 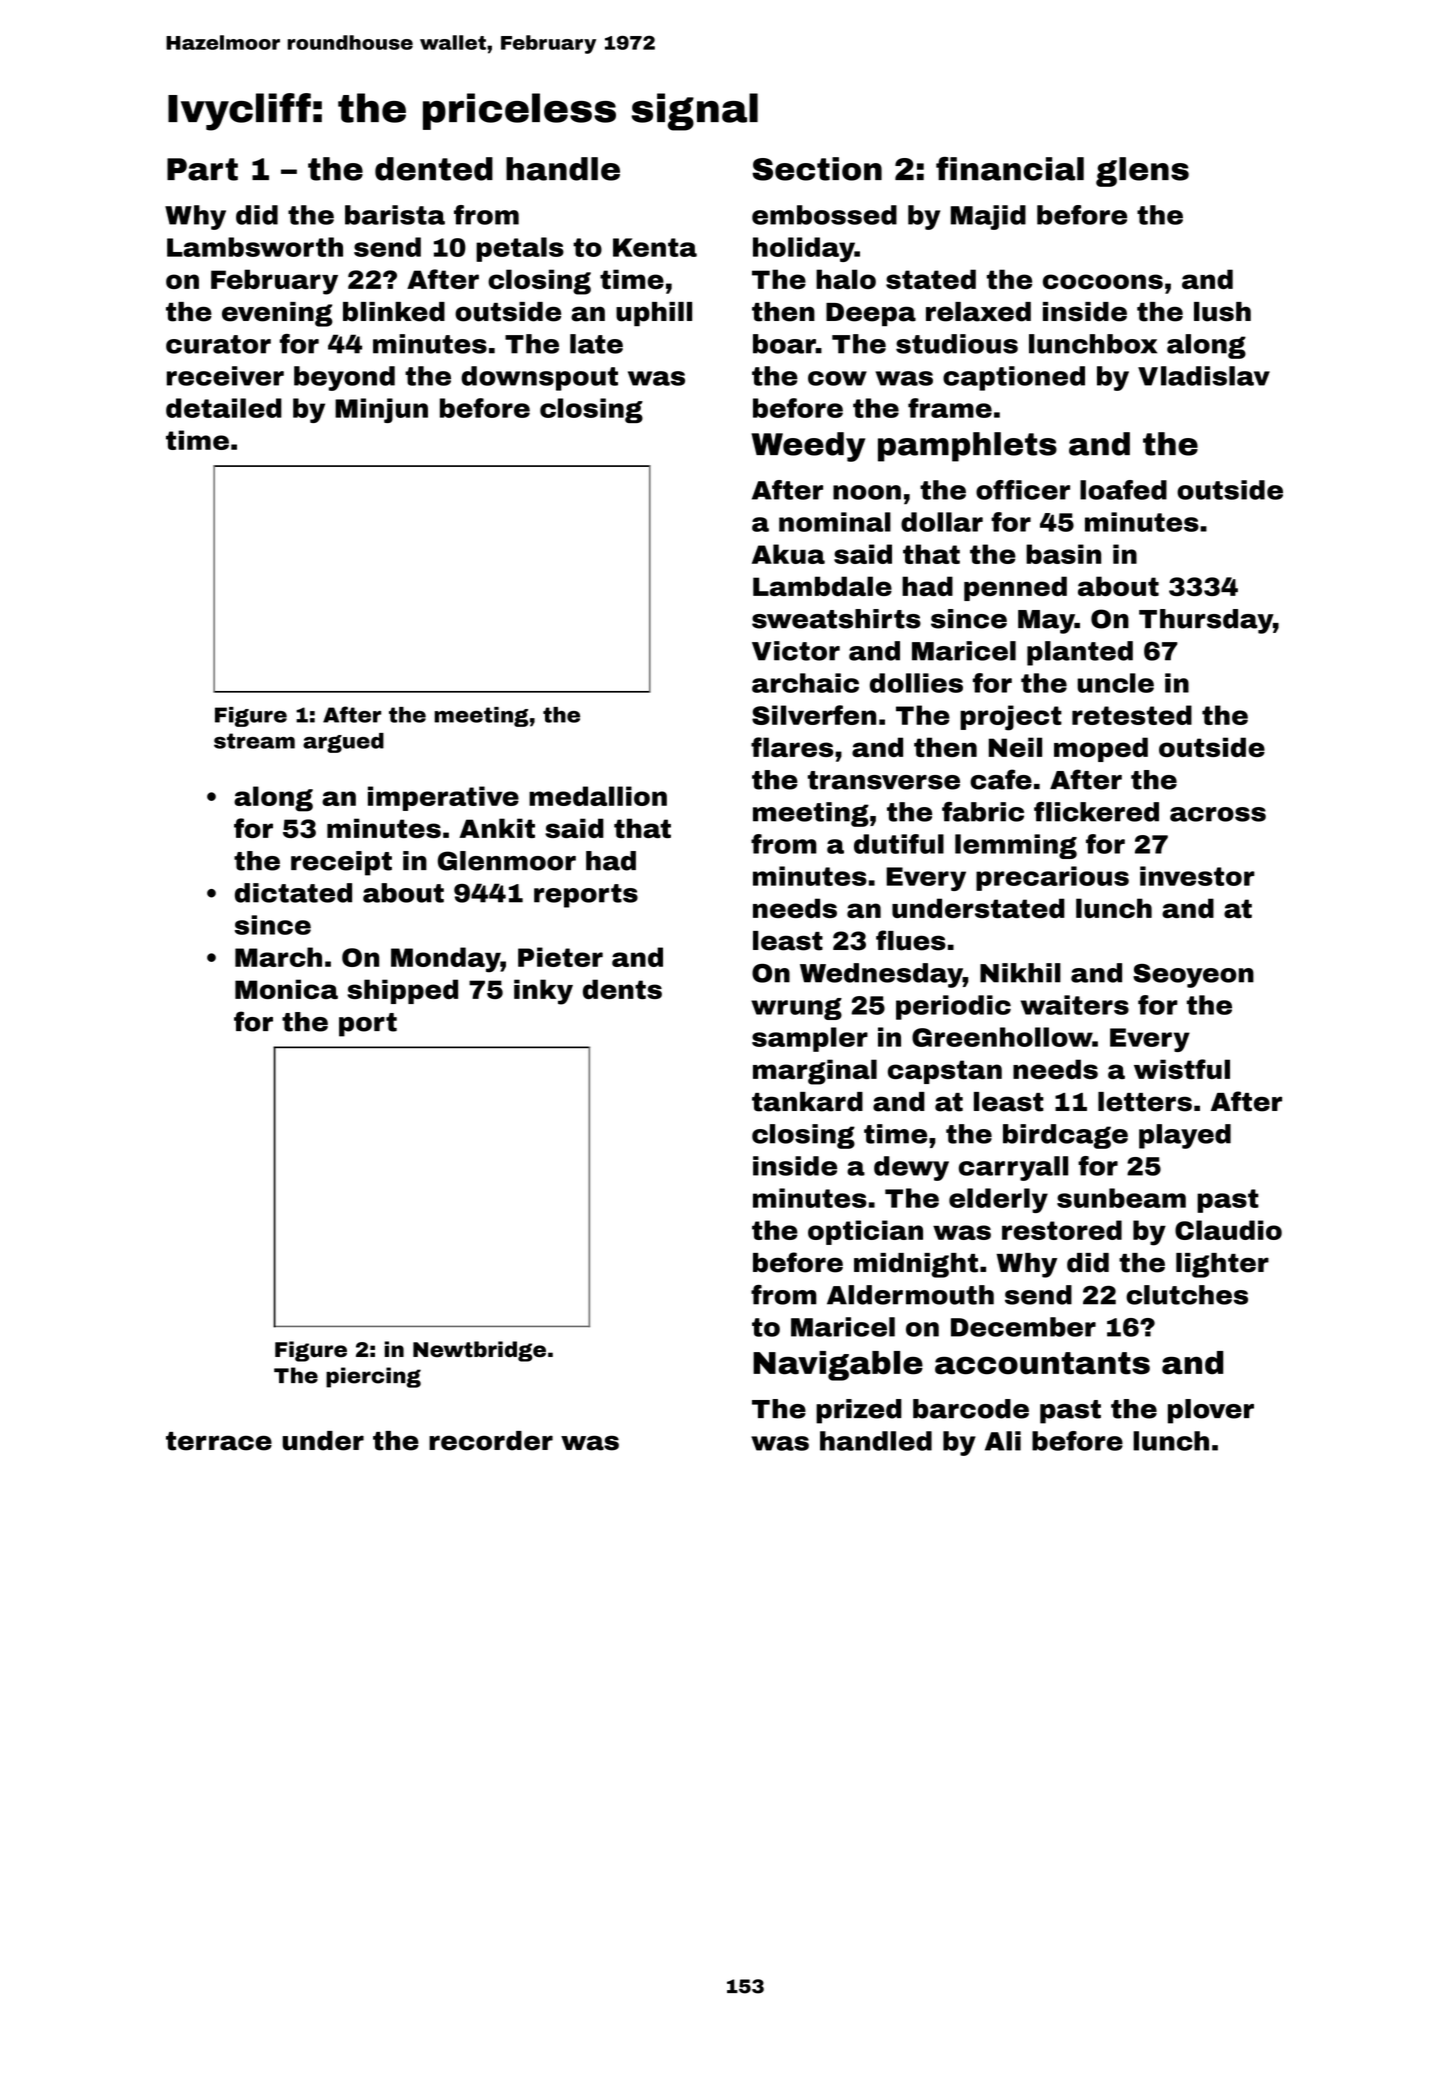 I want to click on accountants, so click(x=1042, y=1363).
